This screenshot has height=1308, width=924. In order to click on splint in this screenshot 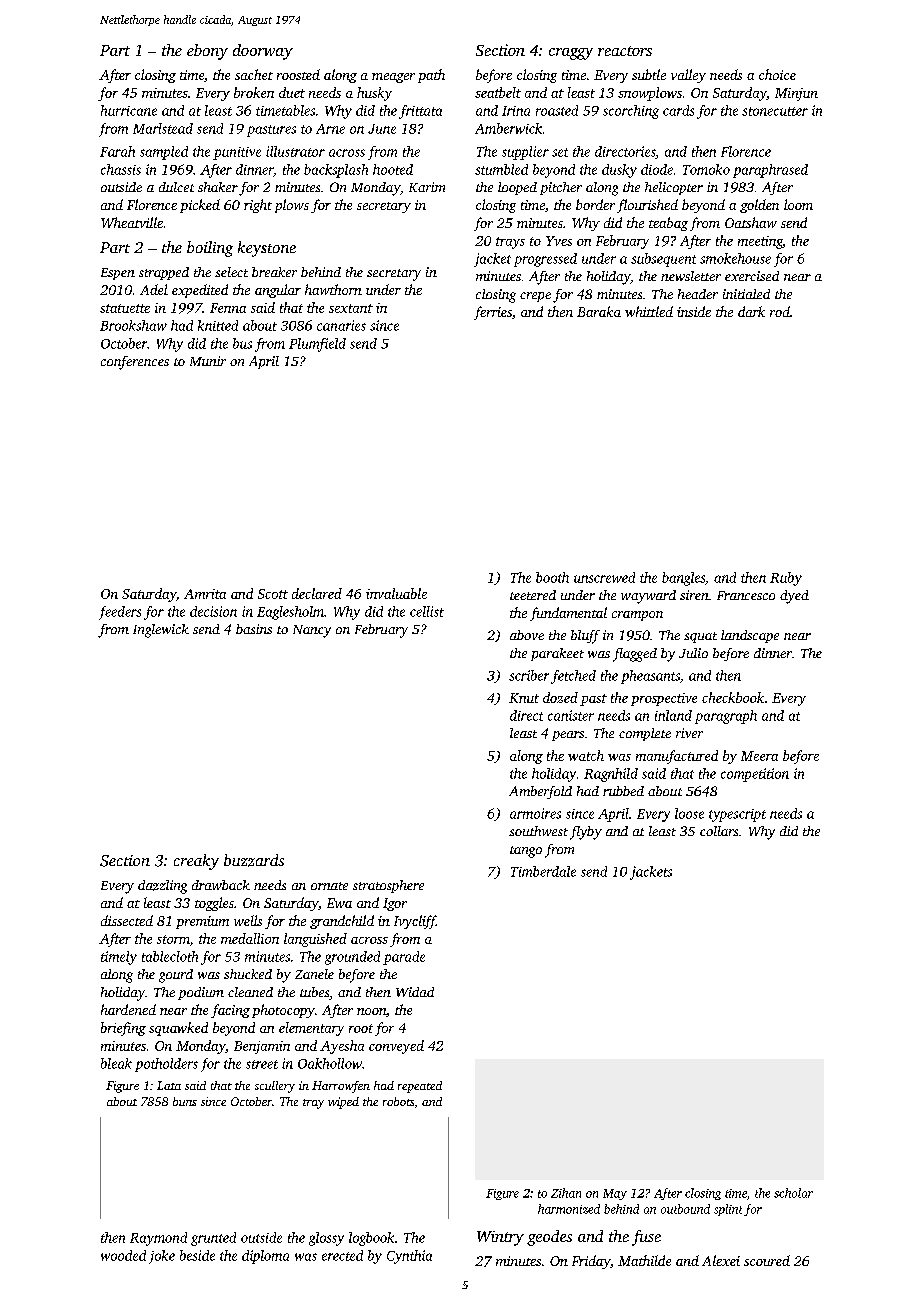, I will do `click(728, 1210)`.
